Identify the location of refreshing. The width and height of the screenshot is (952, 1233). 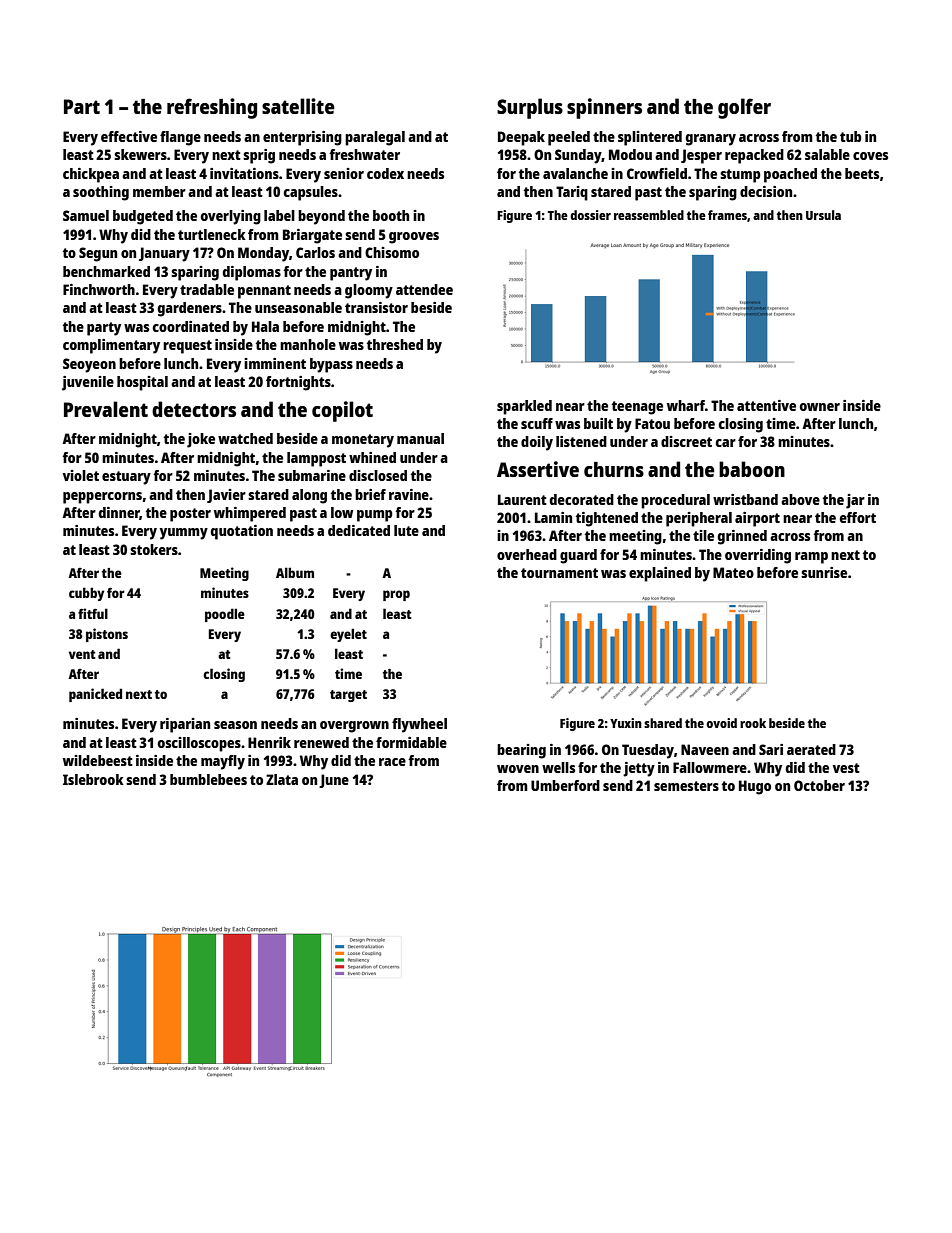
(212, 108).
